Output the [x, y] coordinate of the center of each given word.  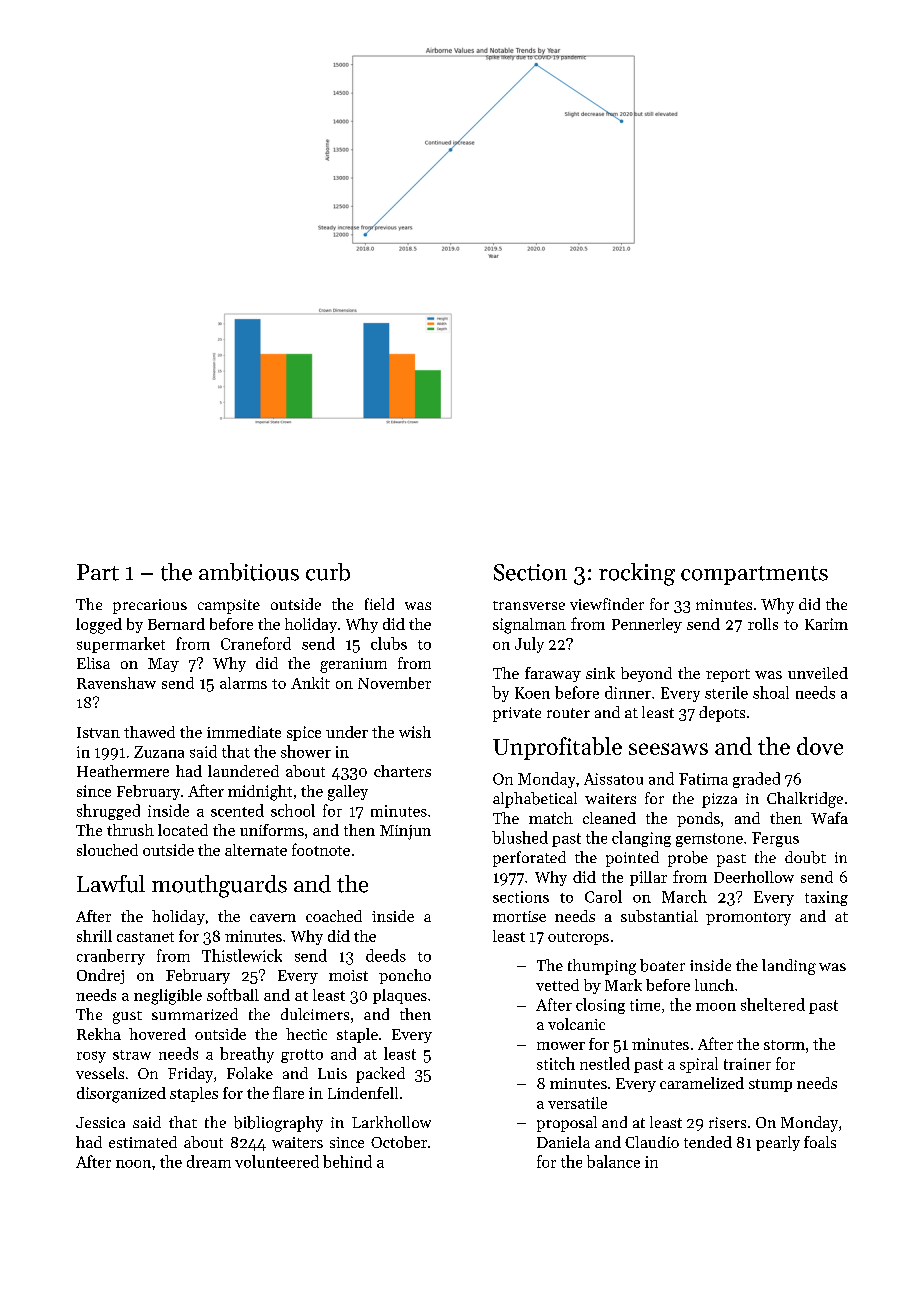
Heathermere [123, 771]
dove [820, 746]
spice [304, 733]
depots [722, 714]
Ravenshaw [116, 683]
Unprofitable [557, 748]
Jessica [100, 1122]
